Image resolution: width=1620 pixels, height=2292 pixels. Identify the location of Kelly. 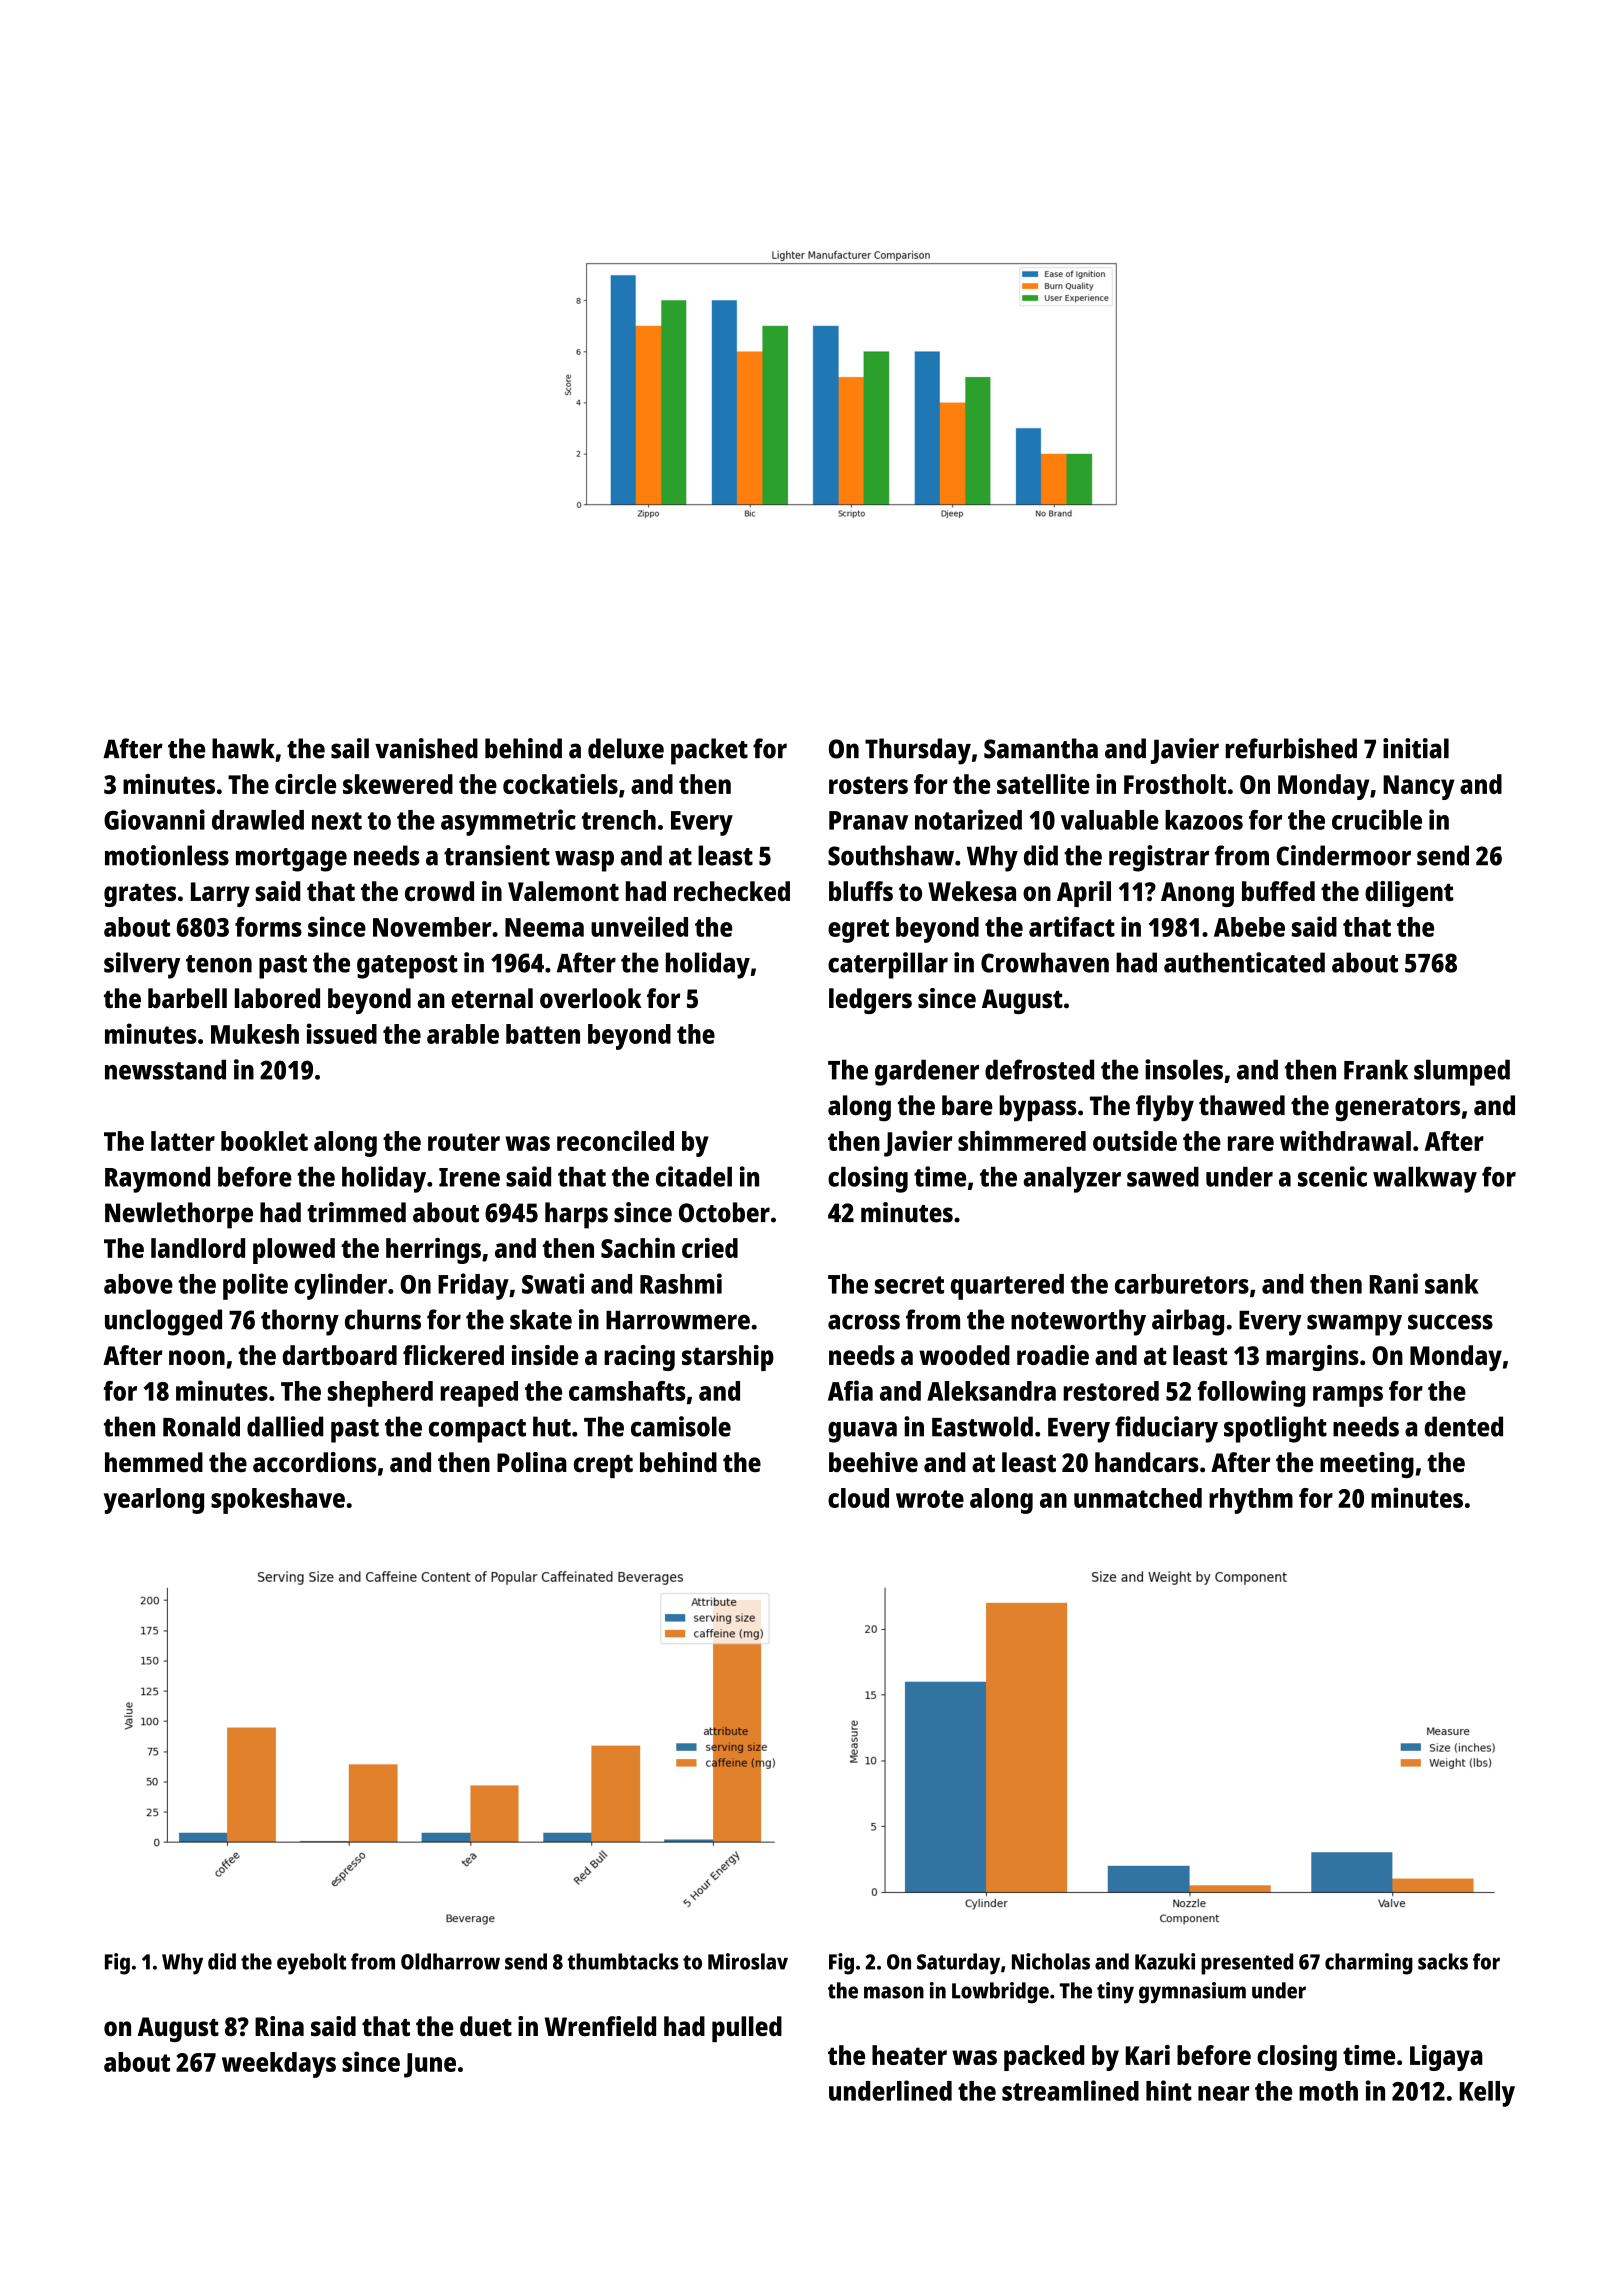
(1487, 2094).
